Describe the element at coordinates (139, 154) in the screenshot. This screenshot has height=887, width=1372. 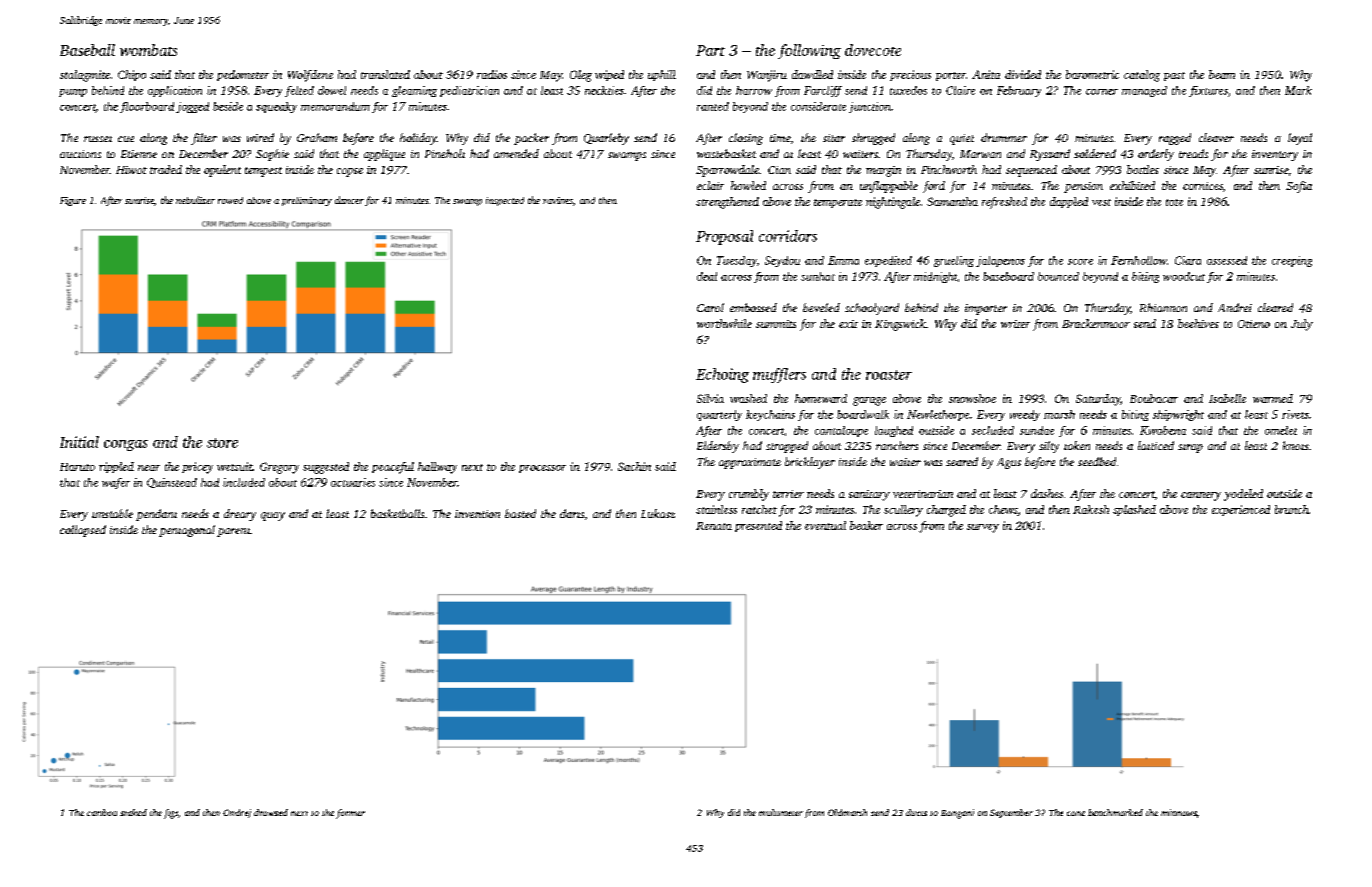
I see `Etienne` at that location.
